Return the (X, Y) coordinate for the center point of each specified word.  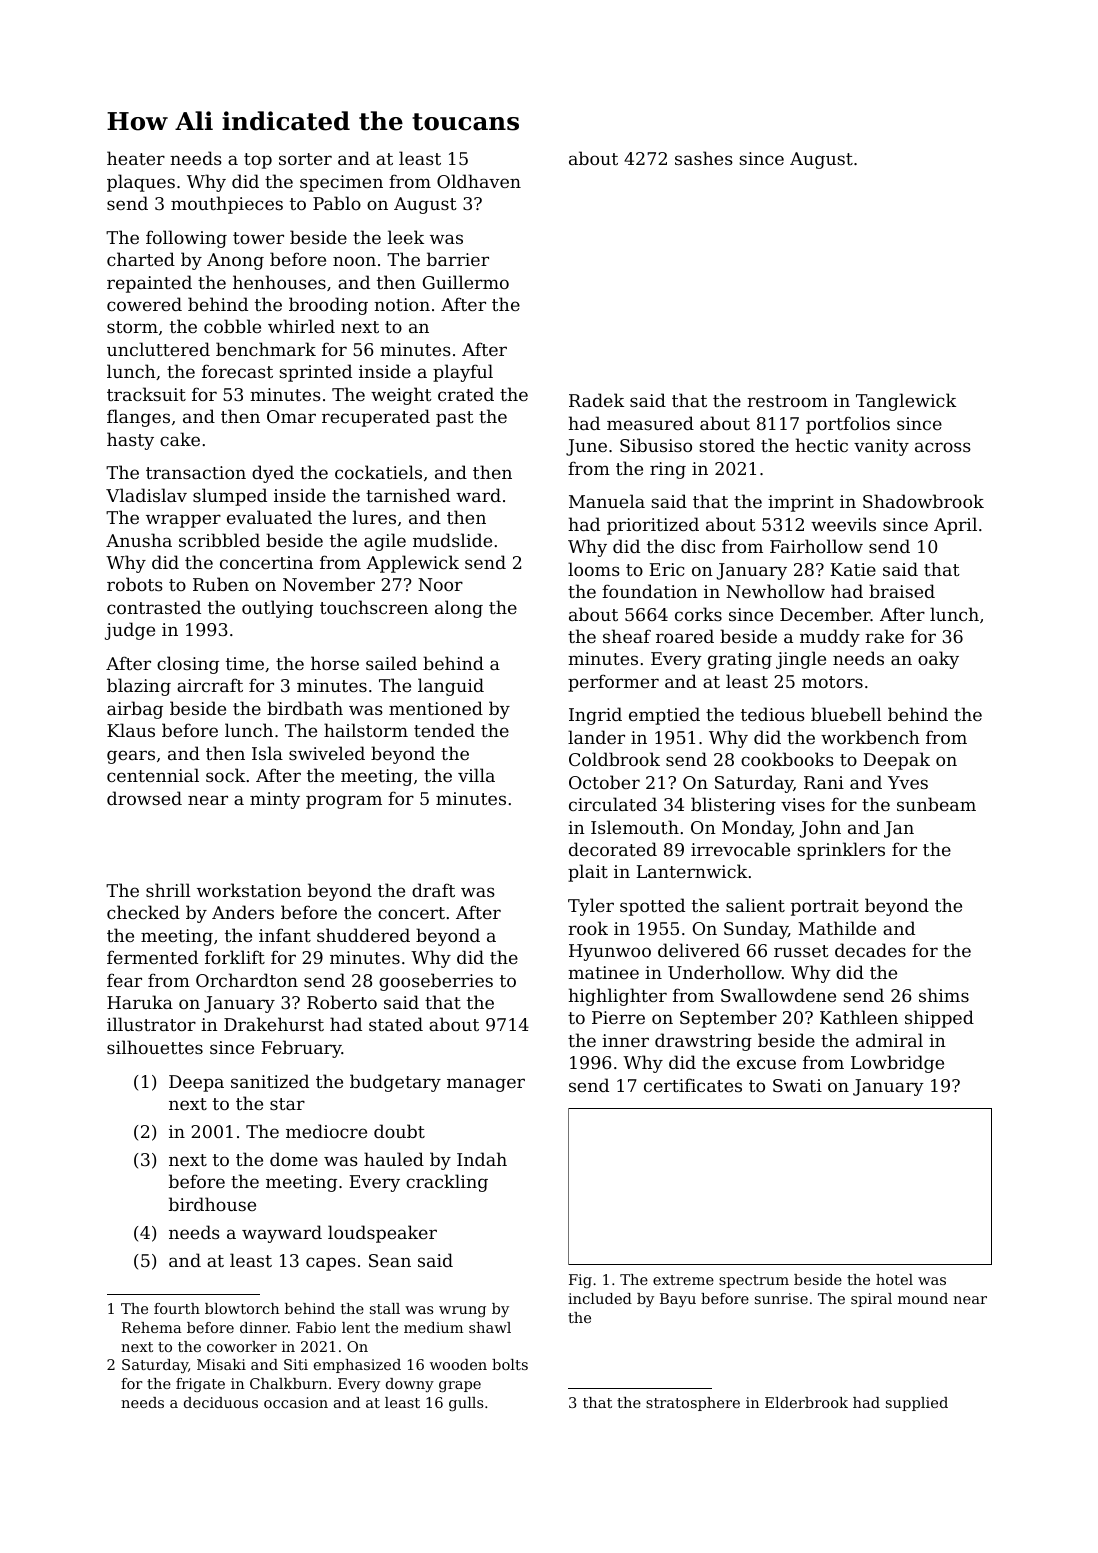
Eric (667, 569)
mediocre (326, 1131)
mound (923, 1298)
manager (486, 1085)
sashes (704, 158)
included (600, 1298)
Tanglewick (906, 402)
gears (131, 757)
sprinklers (841, 851)
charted (141, 259)
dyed (273, 474)
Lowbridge (897, 1064)
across (943, 447)
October (604, 782)
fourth (177, 1308)
